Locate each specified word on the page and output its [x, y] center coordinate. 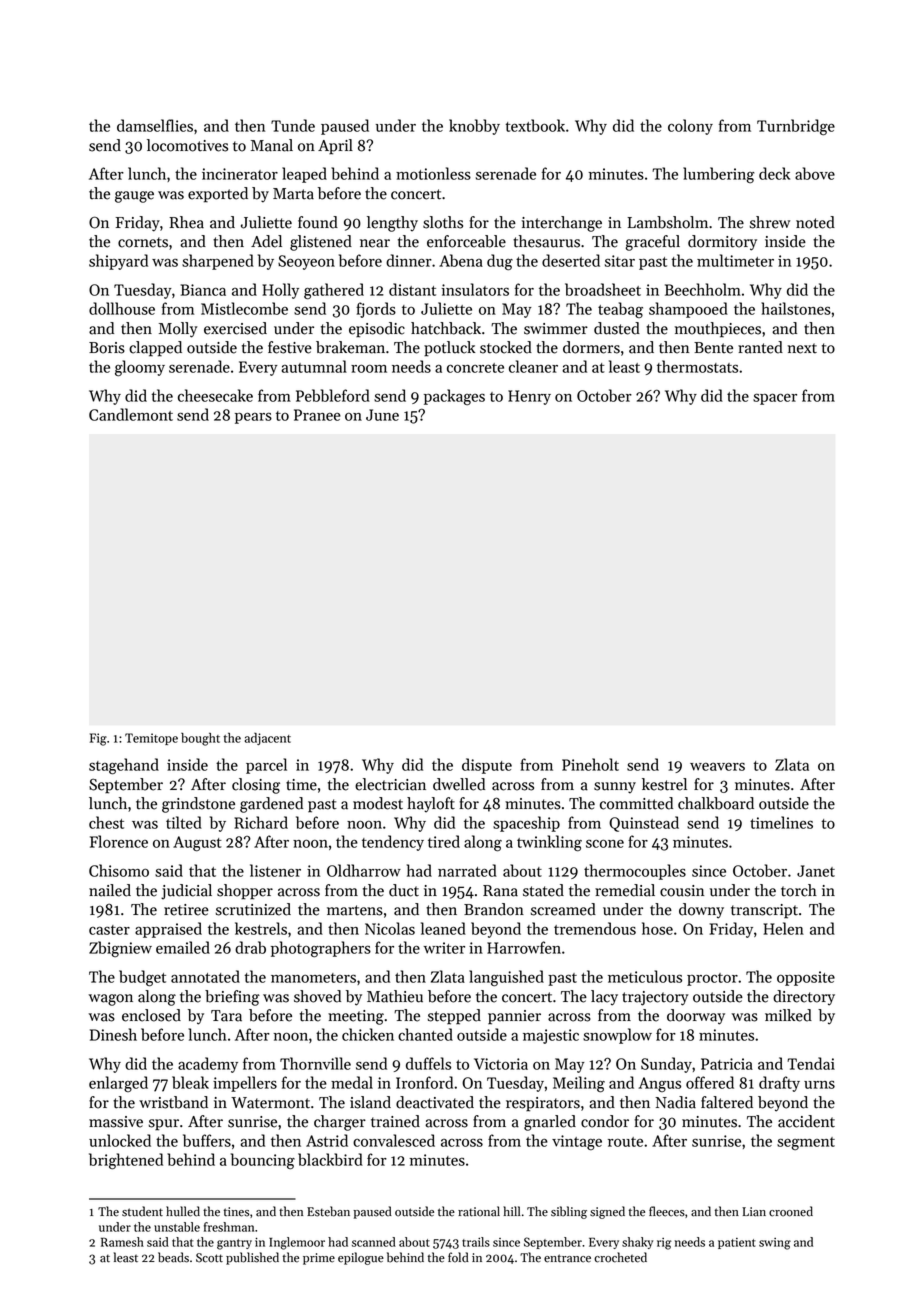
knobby [474, 127]
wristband [173, 1102]
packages [454, 397]
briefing [232, 998]
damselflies [155, 125]
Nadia [675, 1102]
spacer [775, 399]
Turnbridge [796, 127]
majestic [551, 1036]
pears [253, 418]
